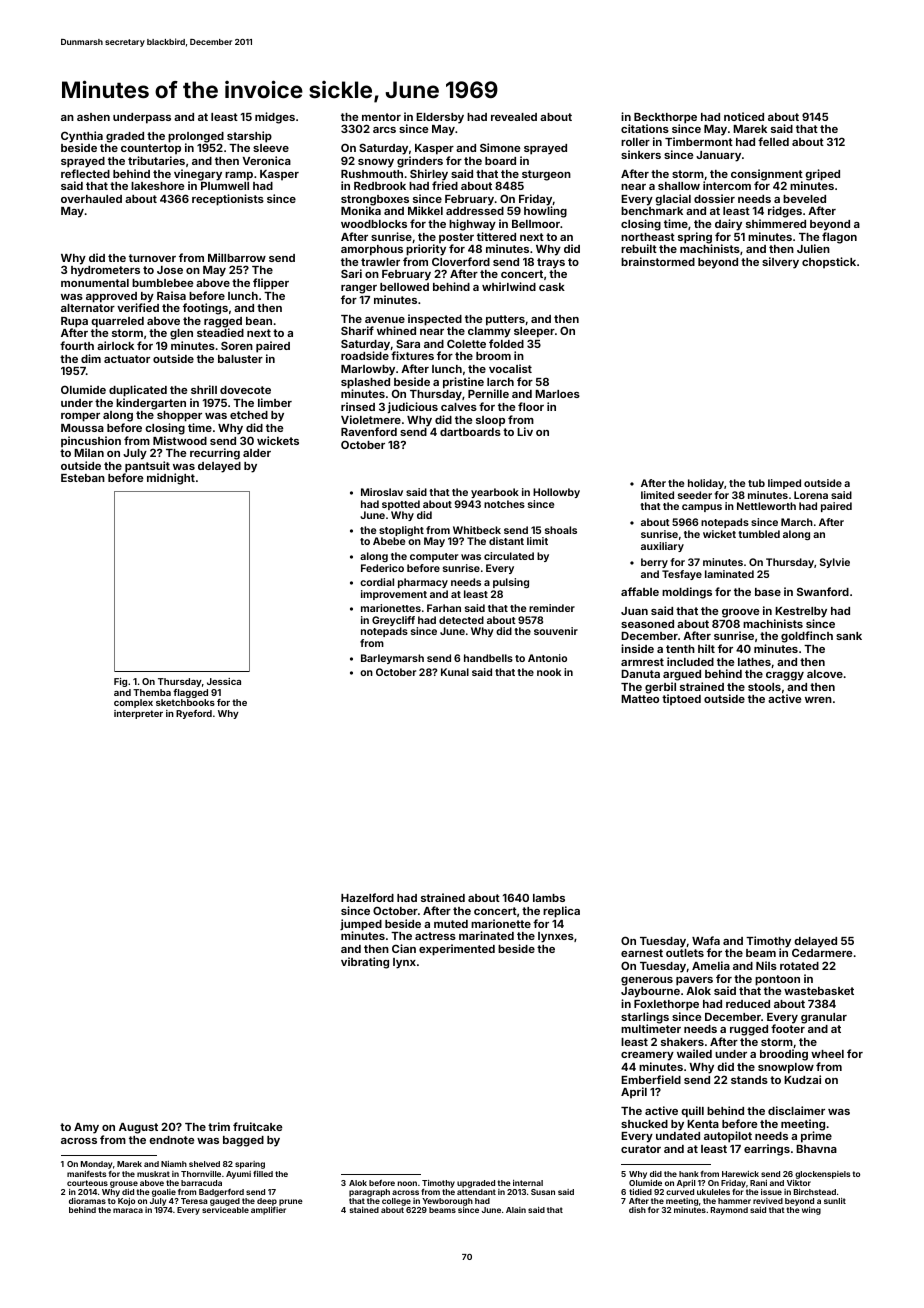 This page has height=1308, width=924. Describe the element at coordinates (476, 1192) in the page. I see `attendant` at that location.
